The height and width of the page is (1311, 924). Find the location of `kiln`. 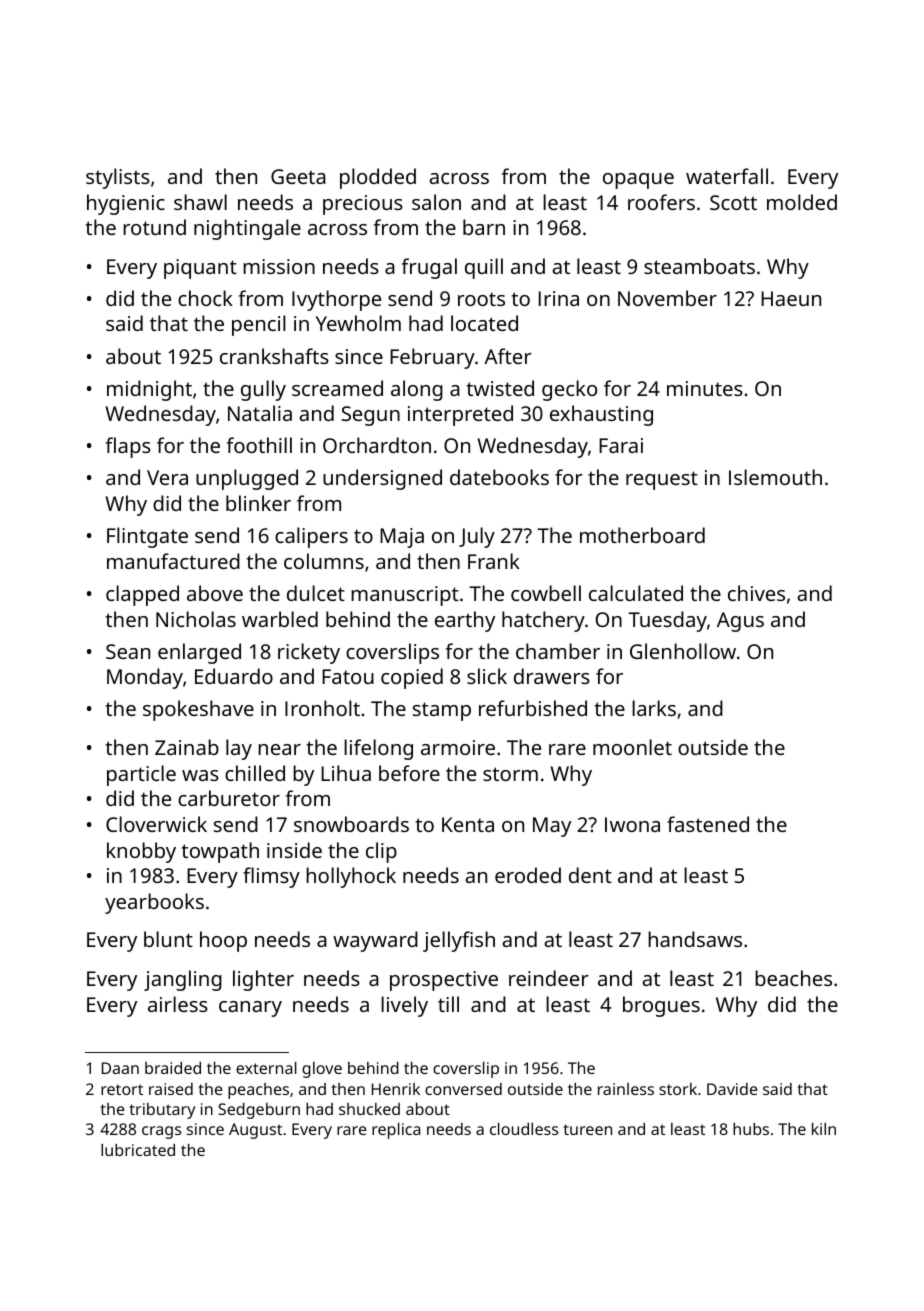

kiln is located at coordinates (824, 1129).
